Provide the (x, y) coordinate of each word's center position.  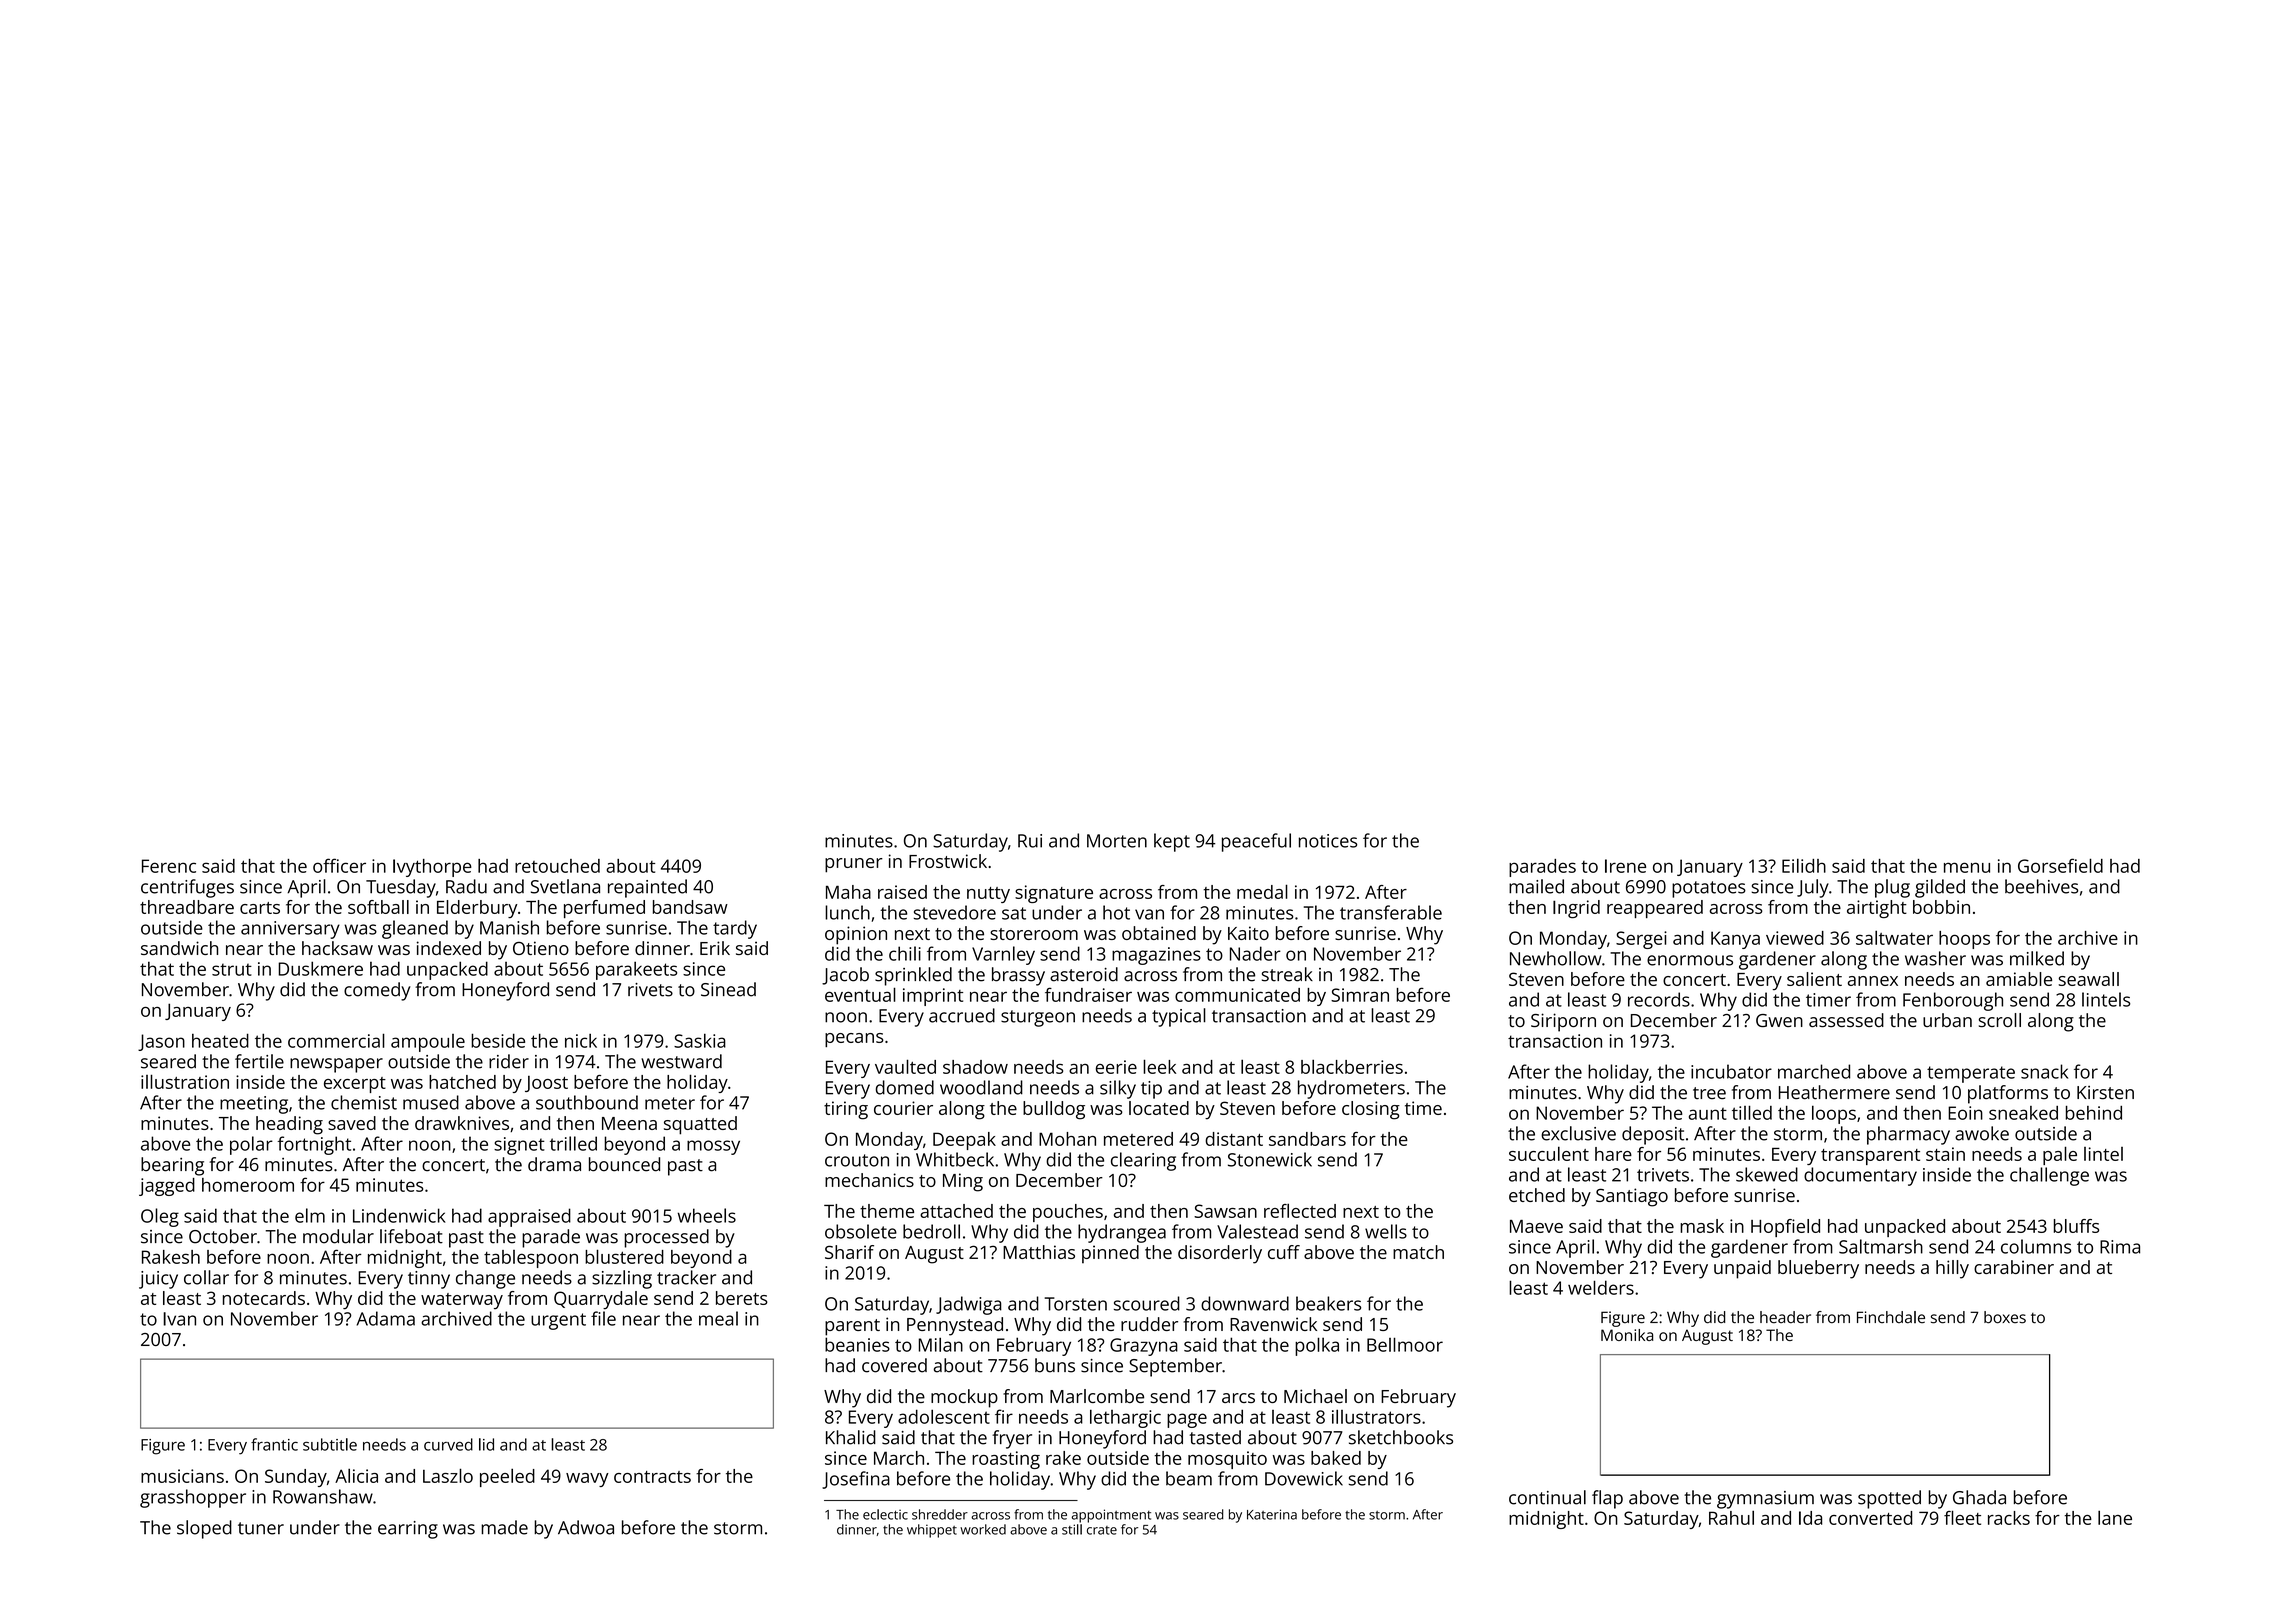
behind (2094, 1113)
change (485, 1279)
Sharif (849, 1252)
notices (1328, 841)
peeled (507, 1477)
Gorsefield (2060, 865)
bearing (172, 1166)
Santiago (1632, 1197)
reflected (1300, 1210)
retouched (557, 866)
